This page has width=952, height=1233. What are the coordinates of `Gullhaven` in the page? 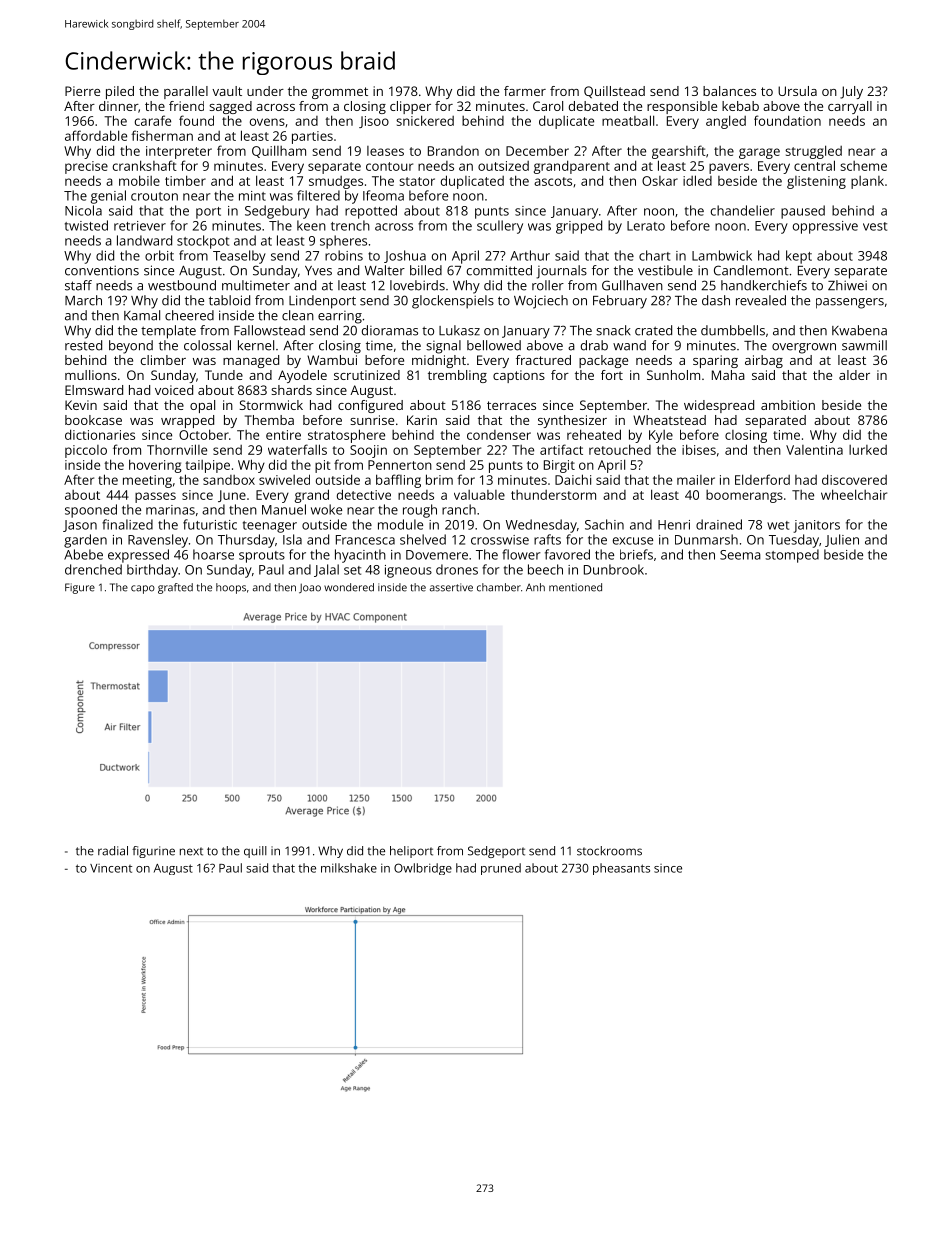 It's located at (632, 285).
